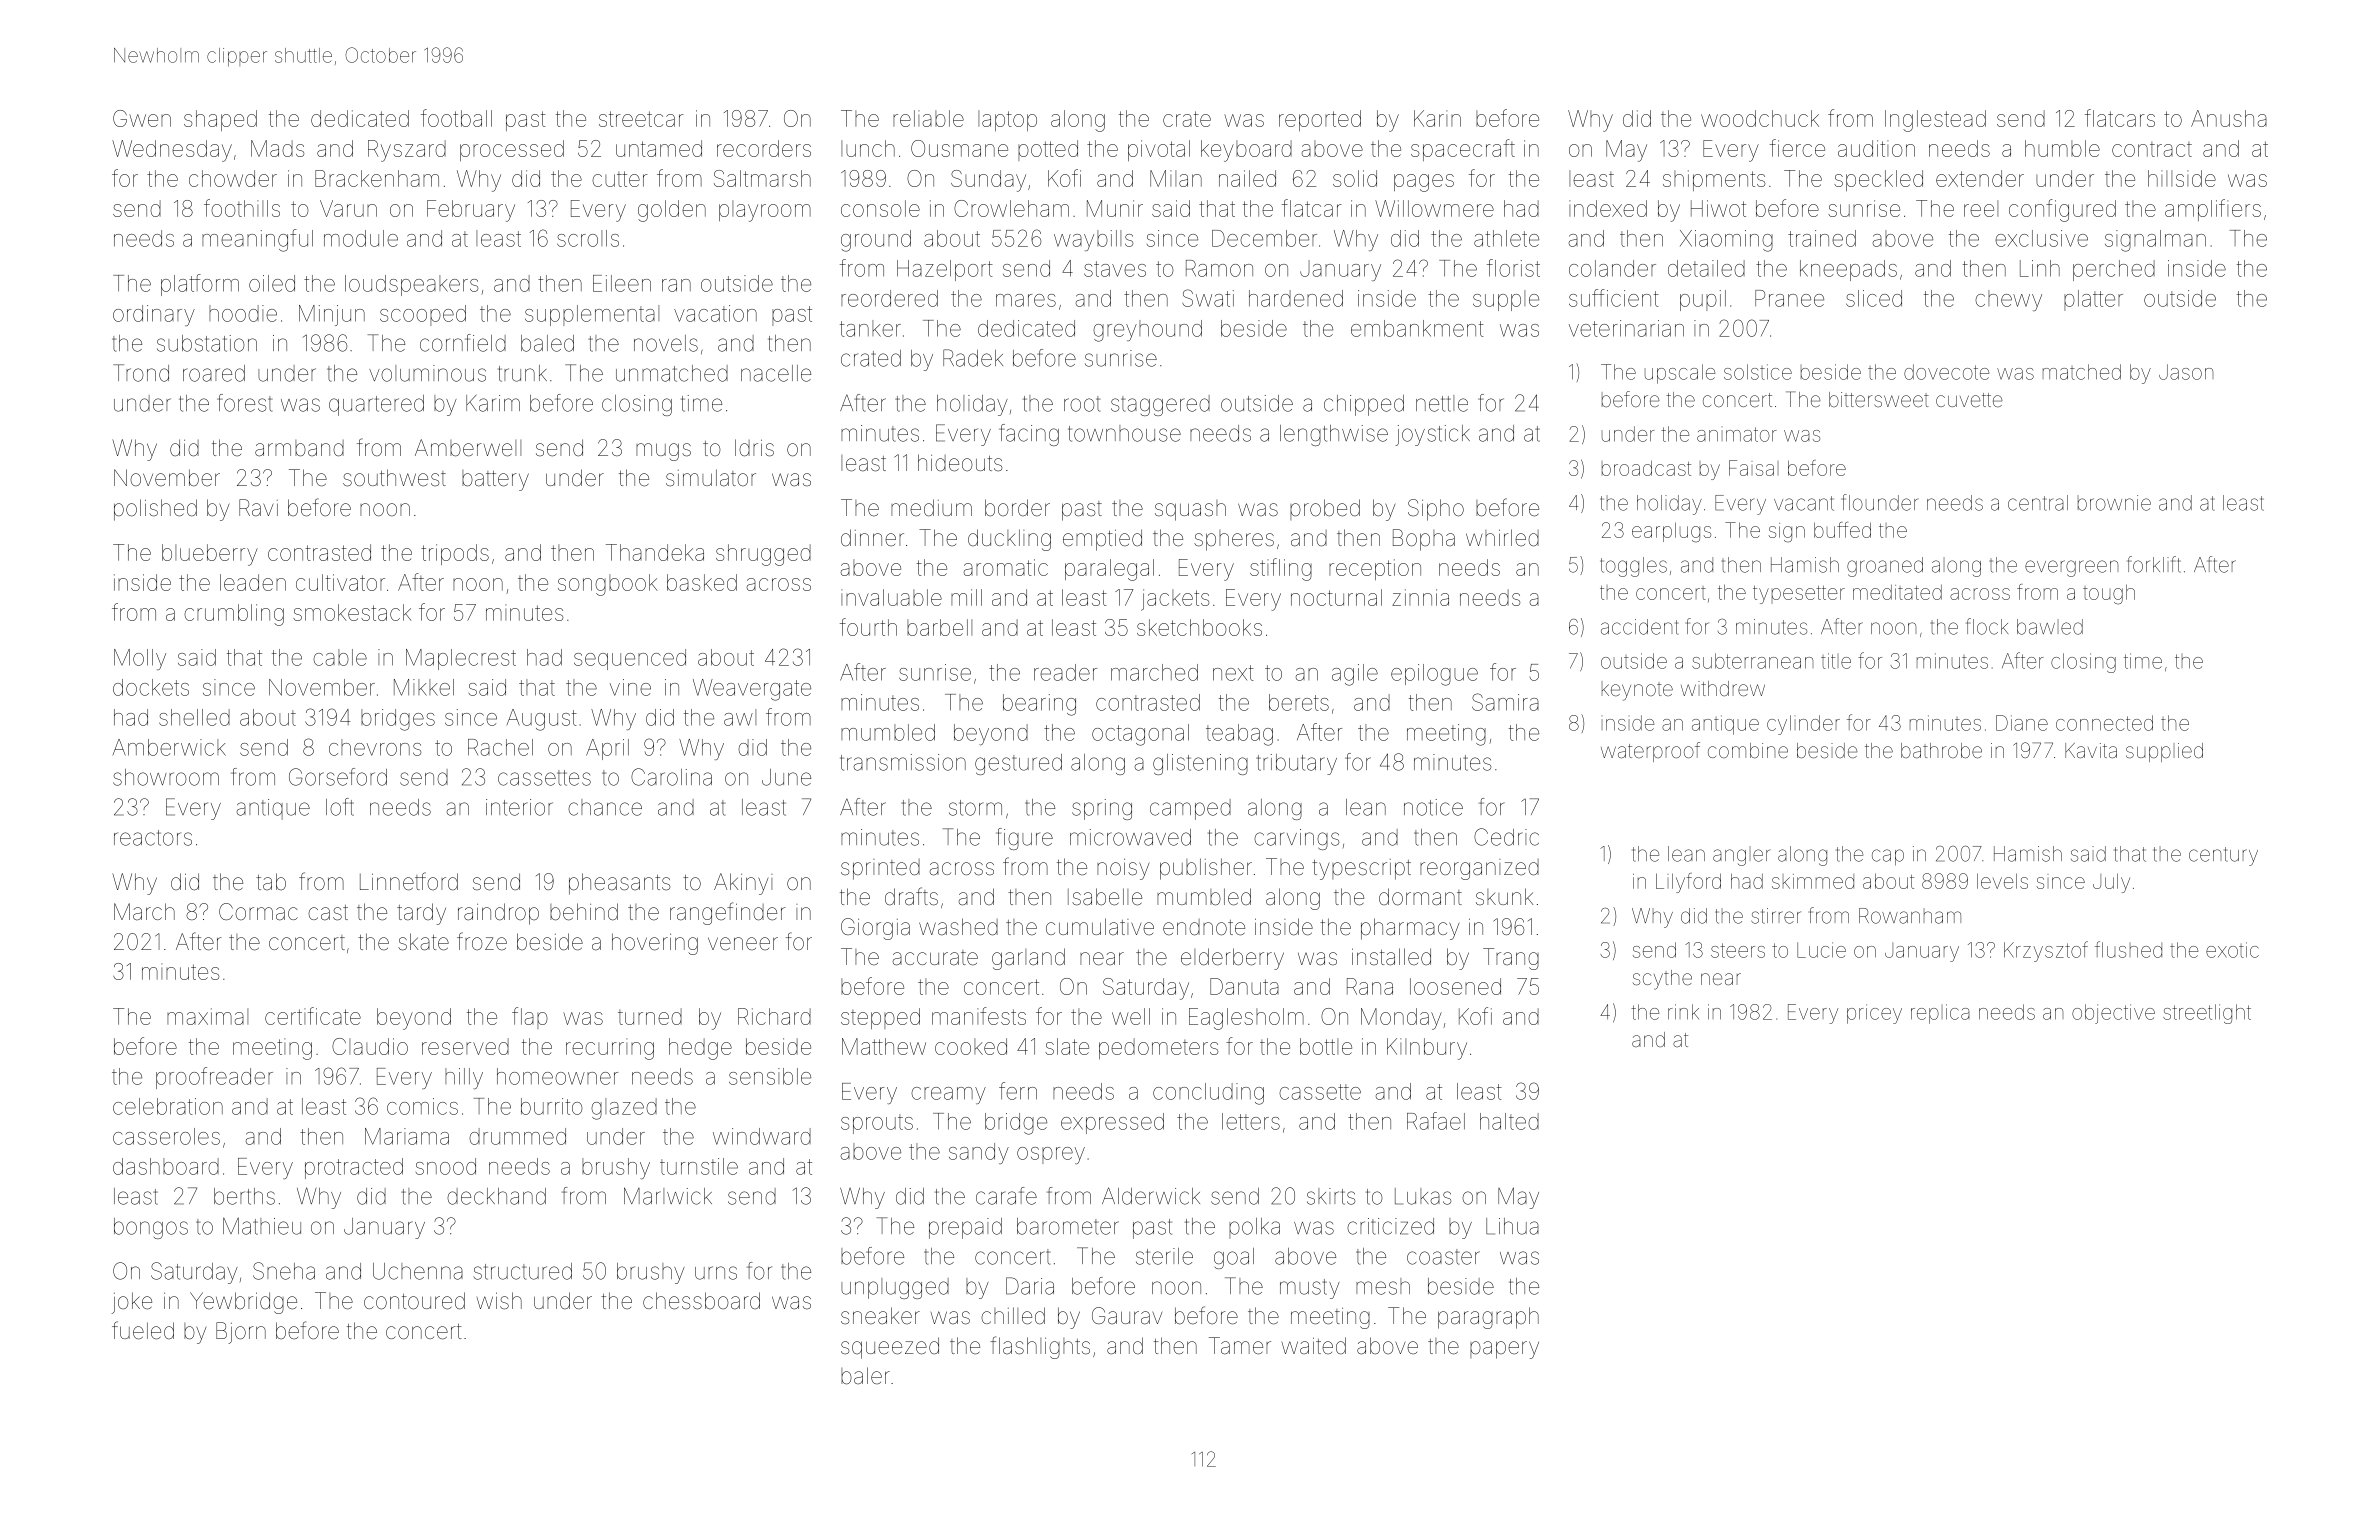 This image has width=2380, height=1540. I want to click on fueled, so click(143, 1330).
